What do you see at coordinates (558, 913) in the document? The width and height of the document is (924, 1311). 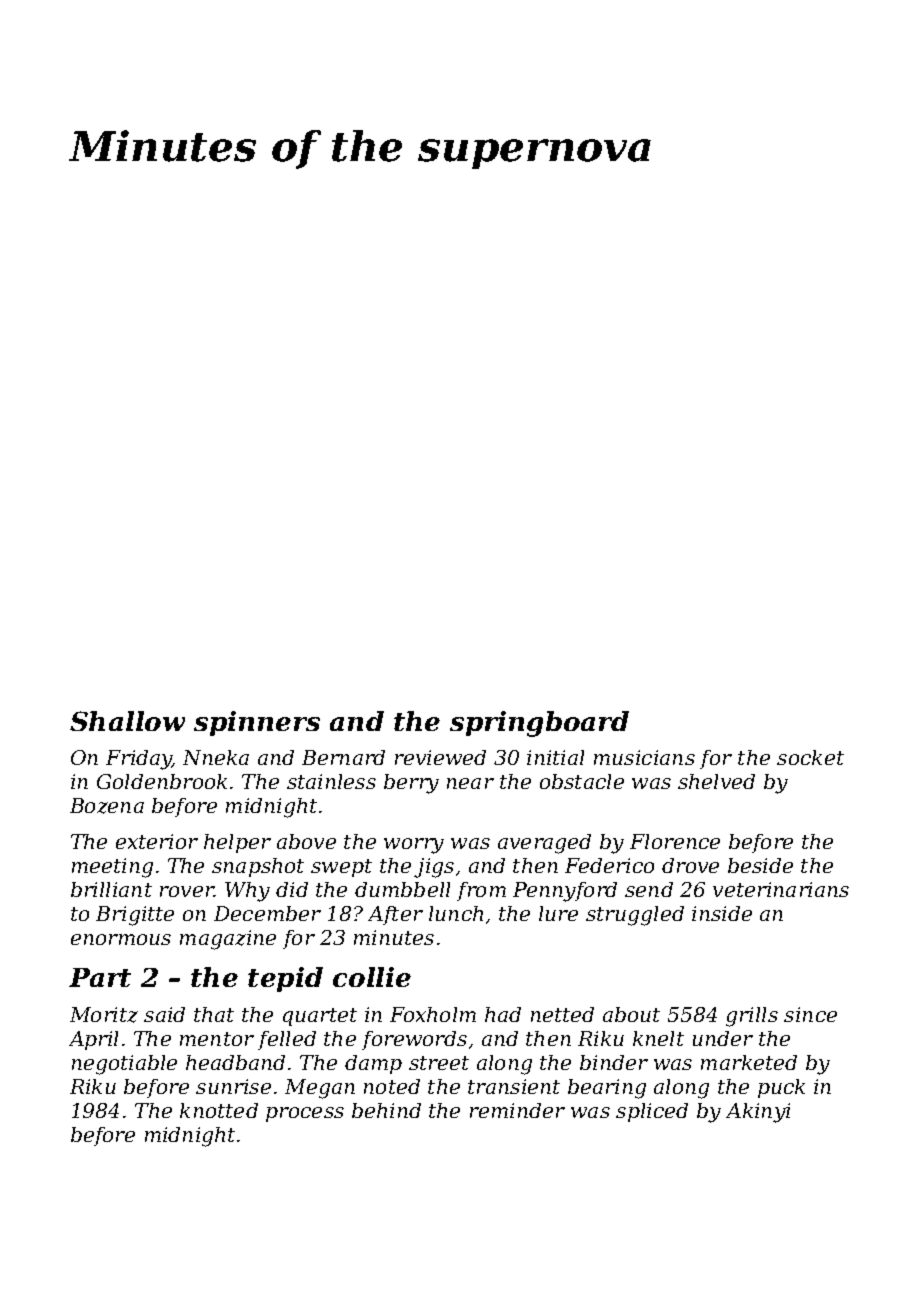 I see `lure` at bounding box center [558, 913].
